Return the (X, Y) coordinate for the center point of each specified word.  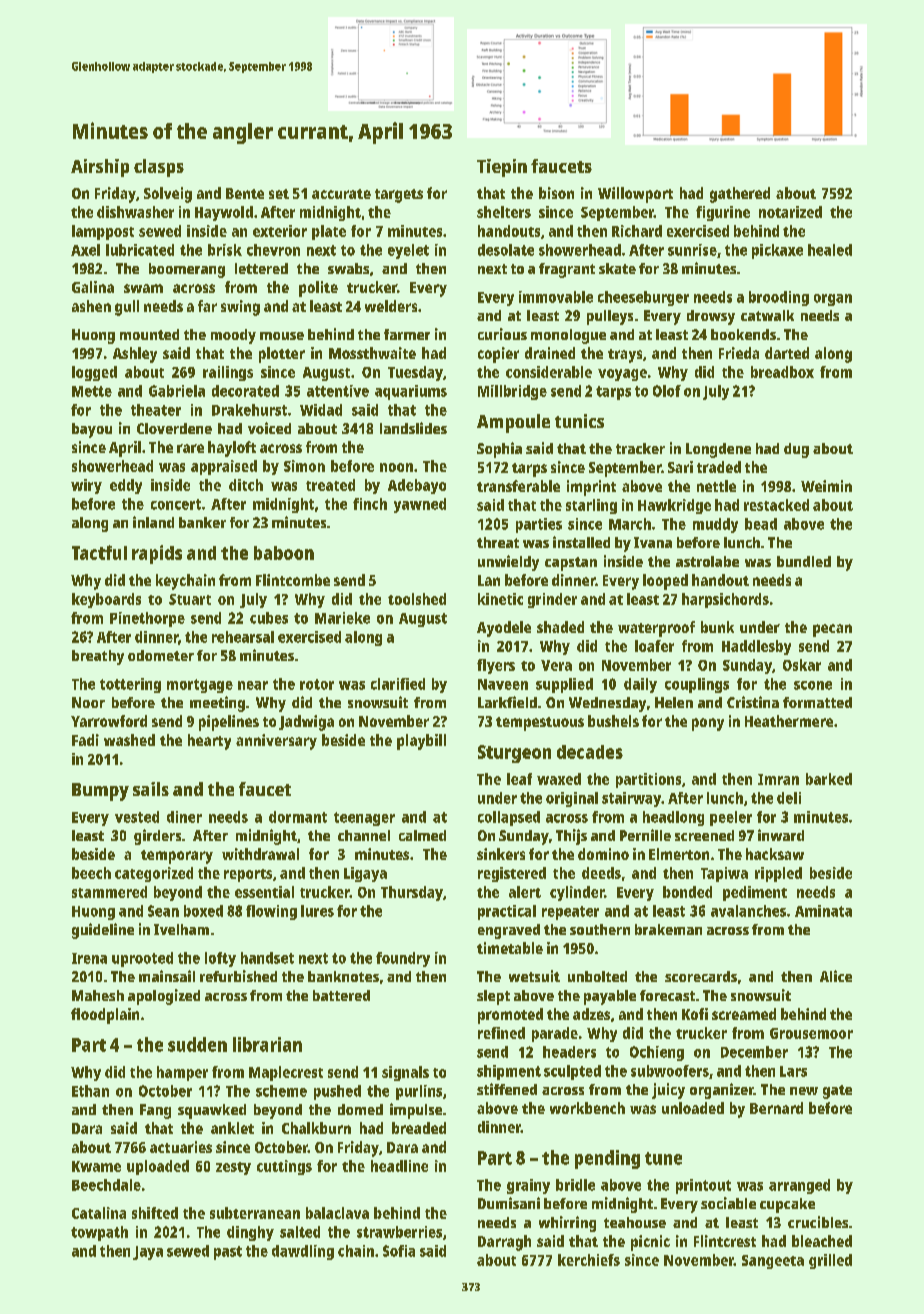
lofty (220, 959)
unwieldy (508, 563)
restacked (776, 505)
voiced (269, 428)
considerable (549, 372)
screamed (744, 1014)
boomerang (187, 270)
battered (341, 995)
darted (787, 353)
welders (391, 306)
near (253, 685)
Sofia (399, 1251)
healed (830, 250)
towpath (99, 1233)
